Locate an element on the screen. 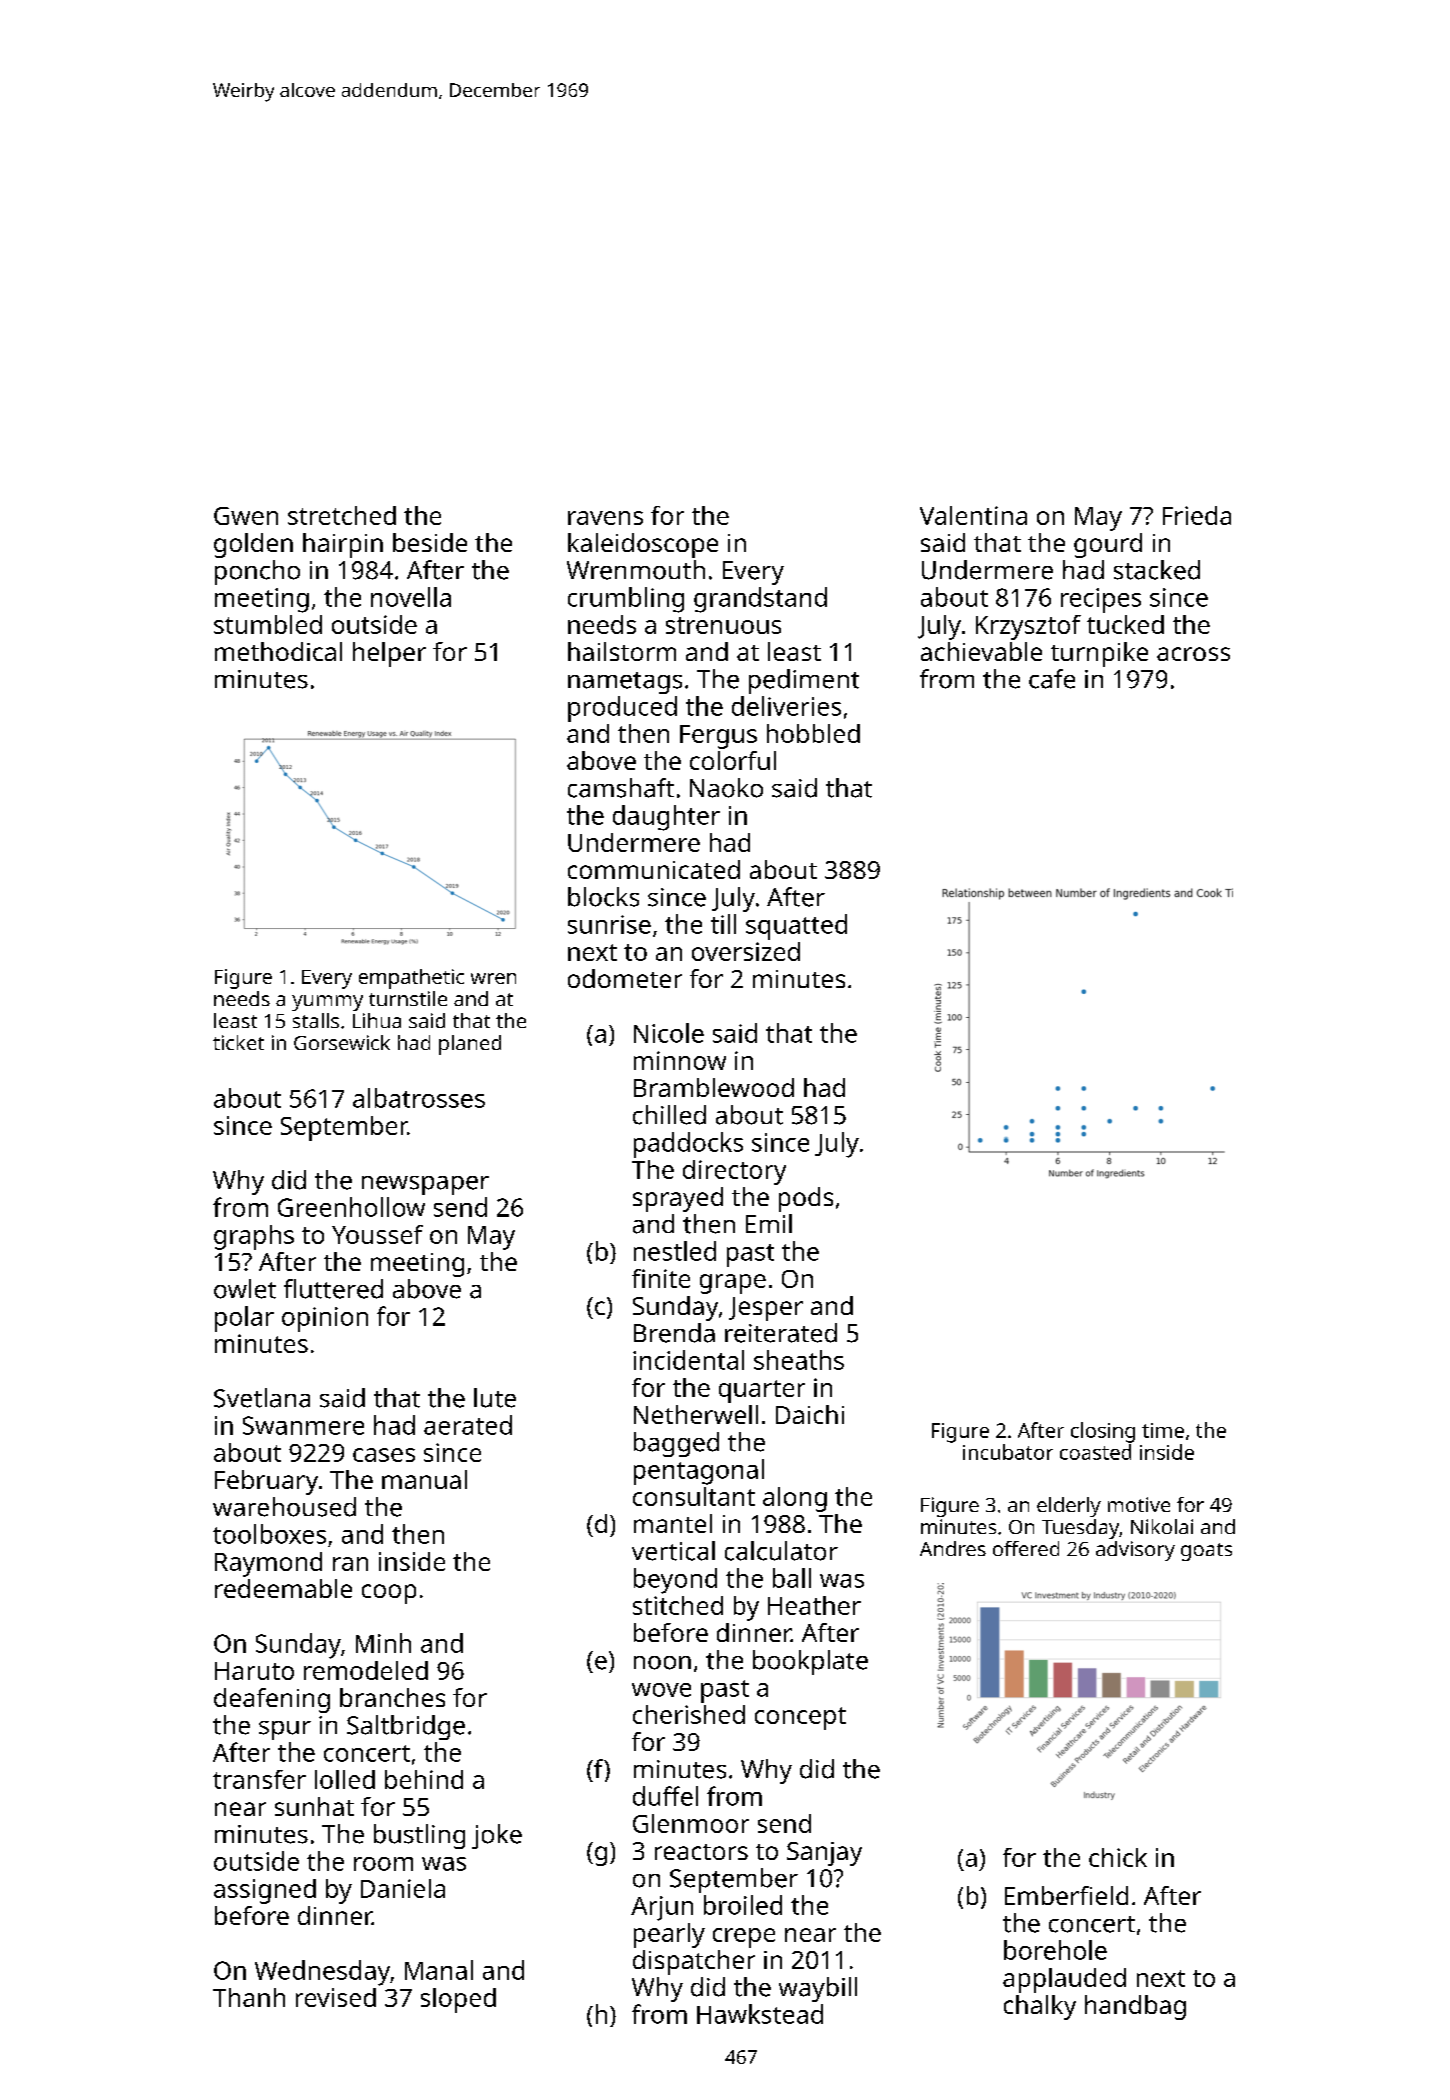 The height and width of the screenshot is (2100, 1450). squatted is located at coordinates (796, 927).
